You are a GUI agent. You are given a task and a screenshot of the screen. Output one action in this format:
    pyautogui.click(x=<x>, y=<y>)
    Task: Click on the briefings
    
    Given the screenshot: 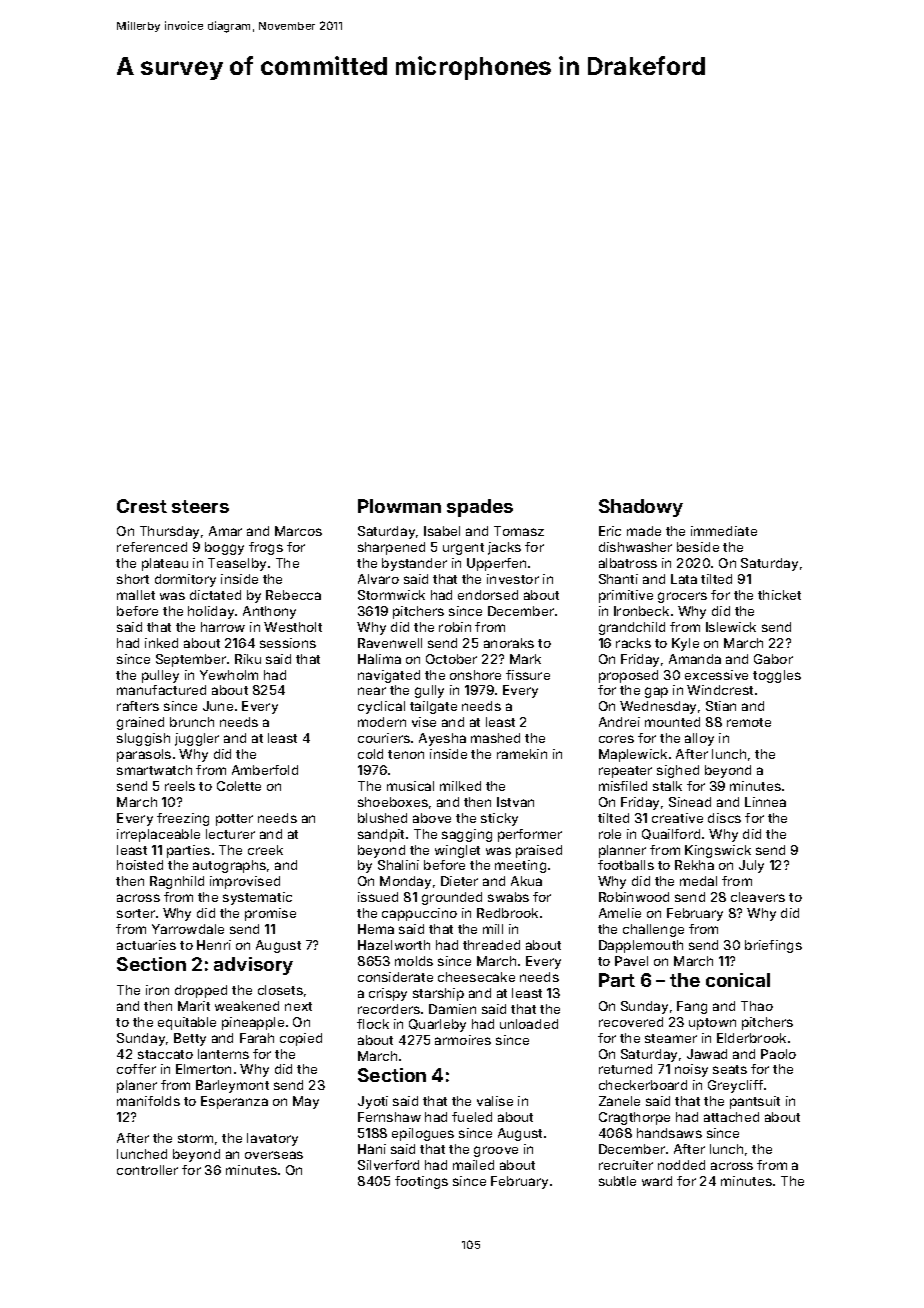 What is the action you would take?
    pyautogui.click(x=773, y=946)
